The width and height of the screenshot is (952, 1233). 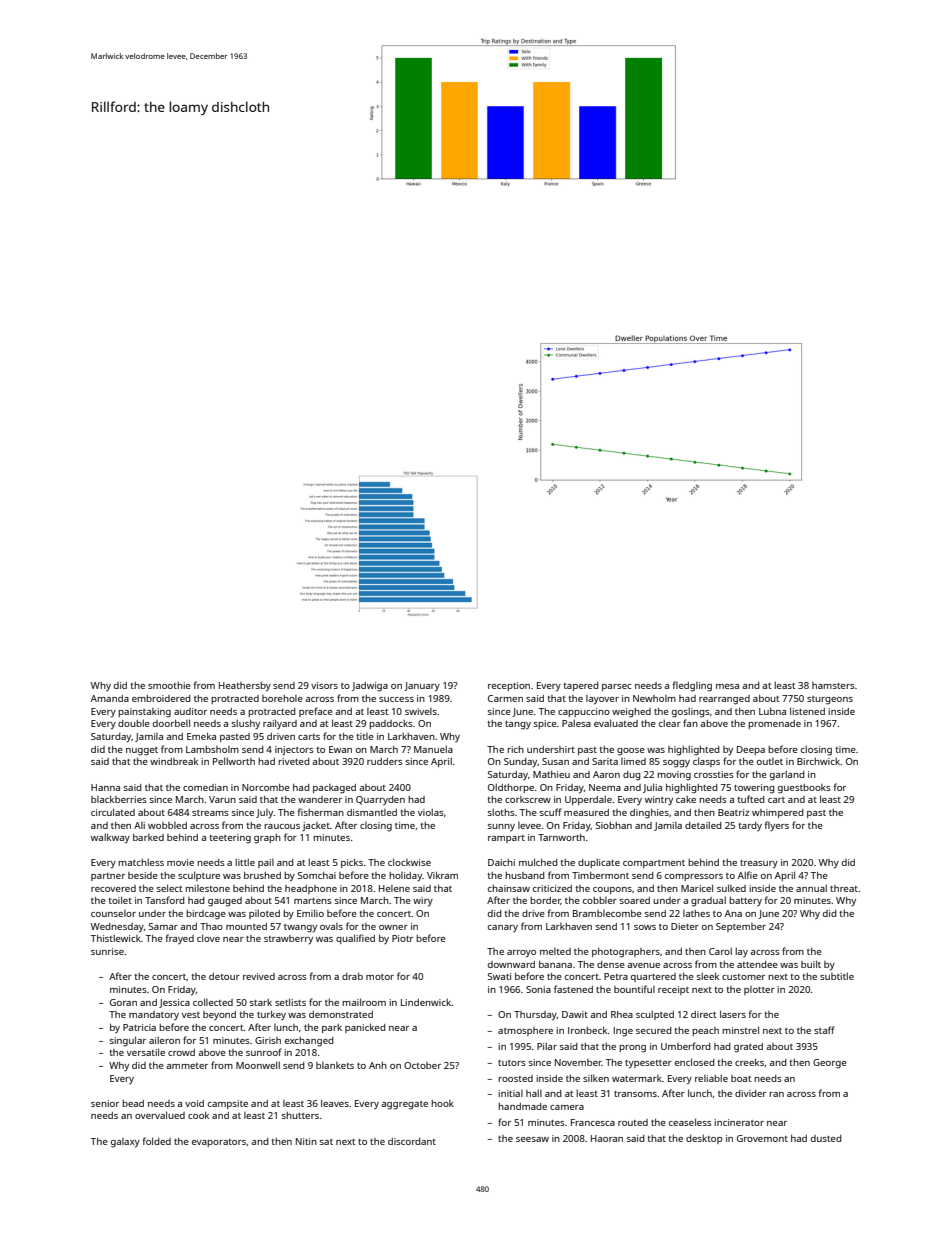 I want to click on battery, so click(x=745, y=901).
